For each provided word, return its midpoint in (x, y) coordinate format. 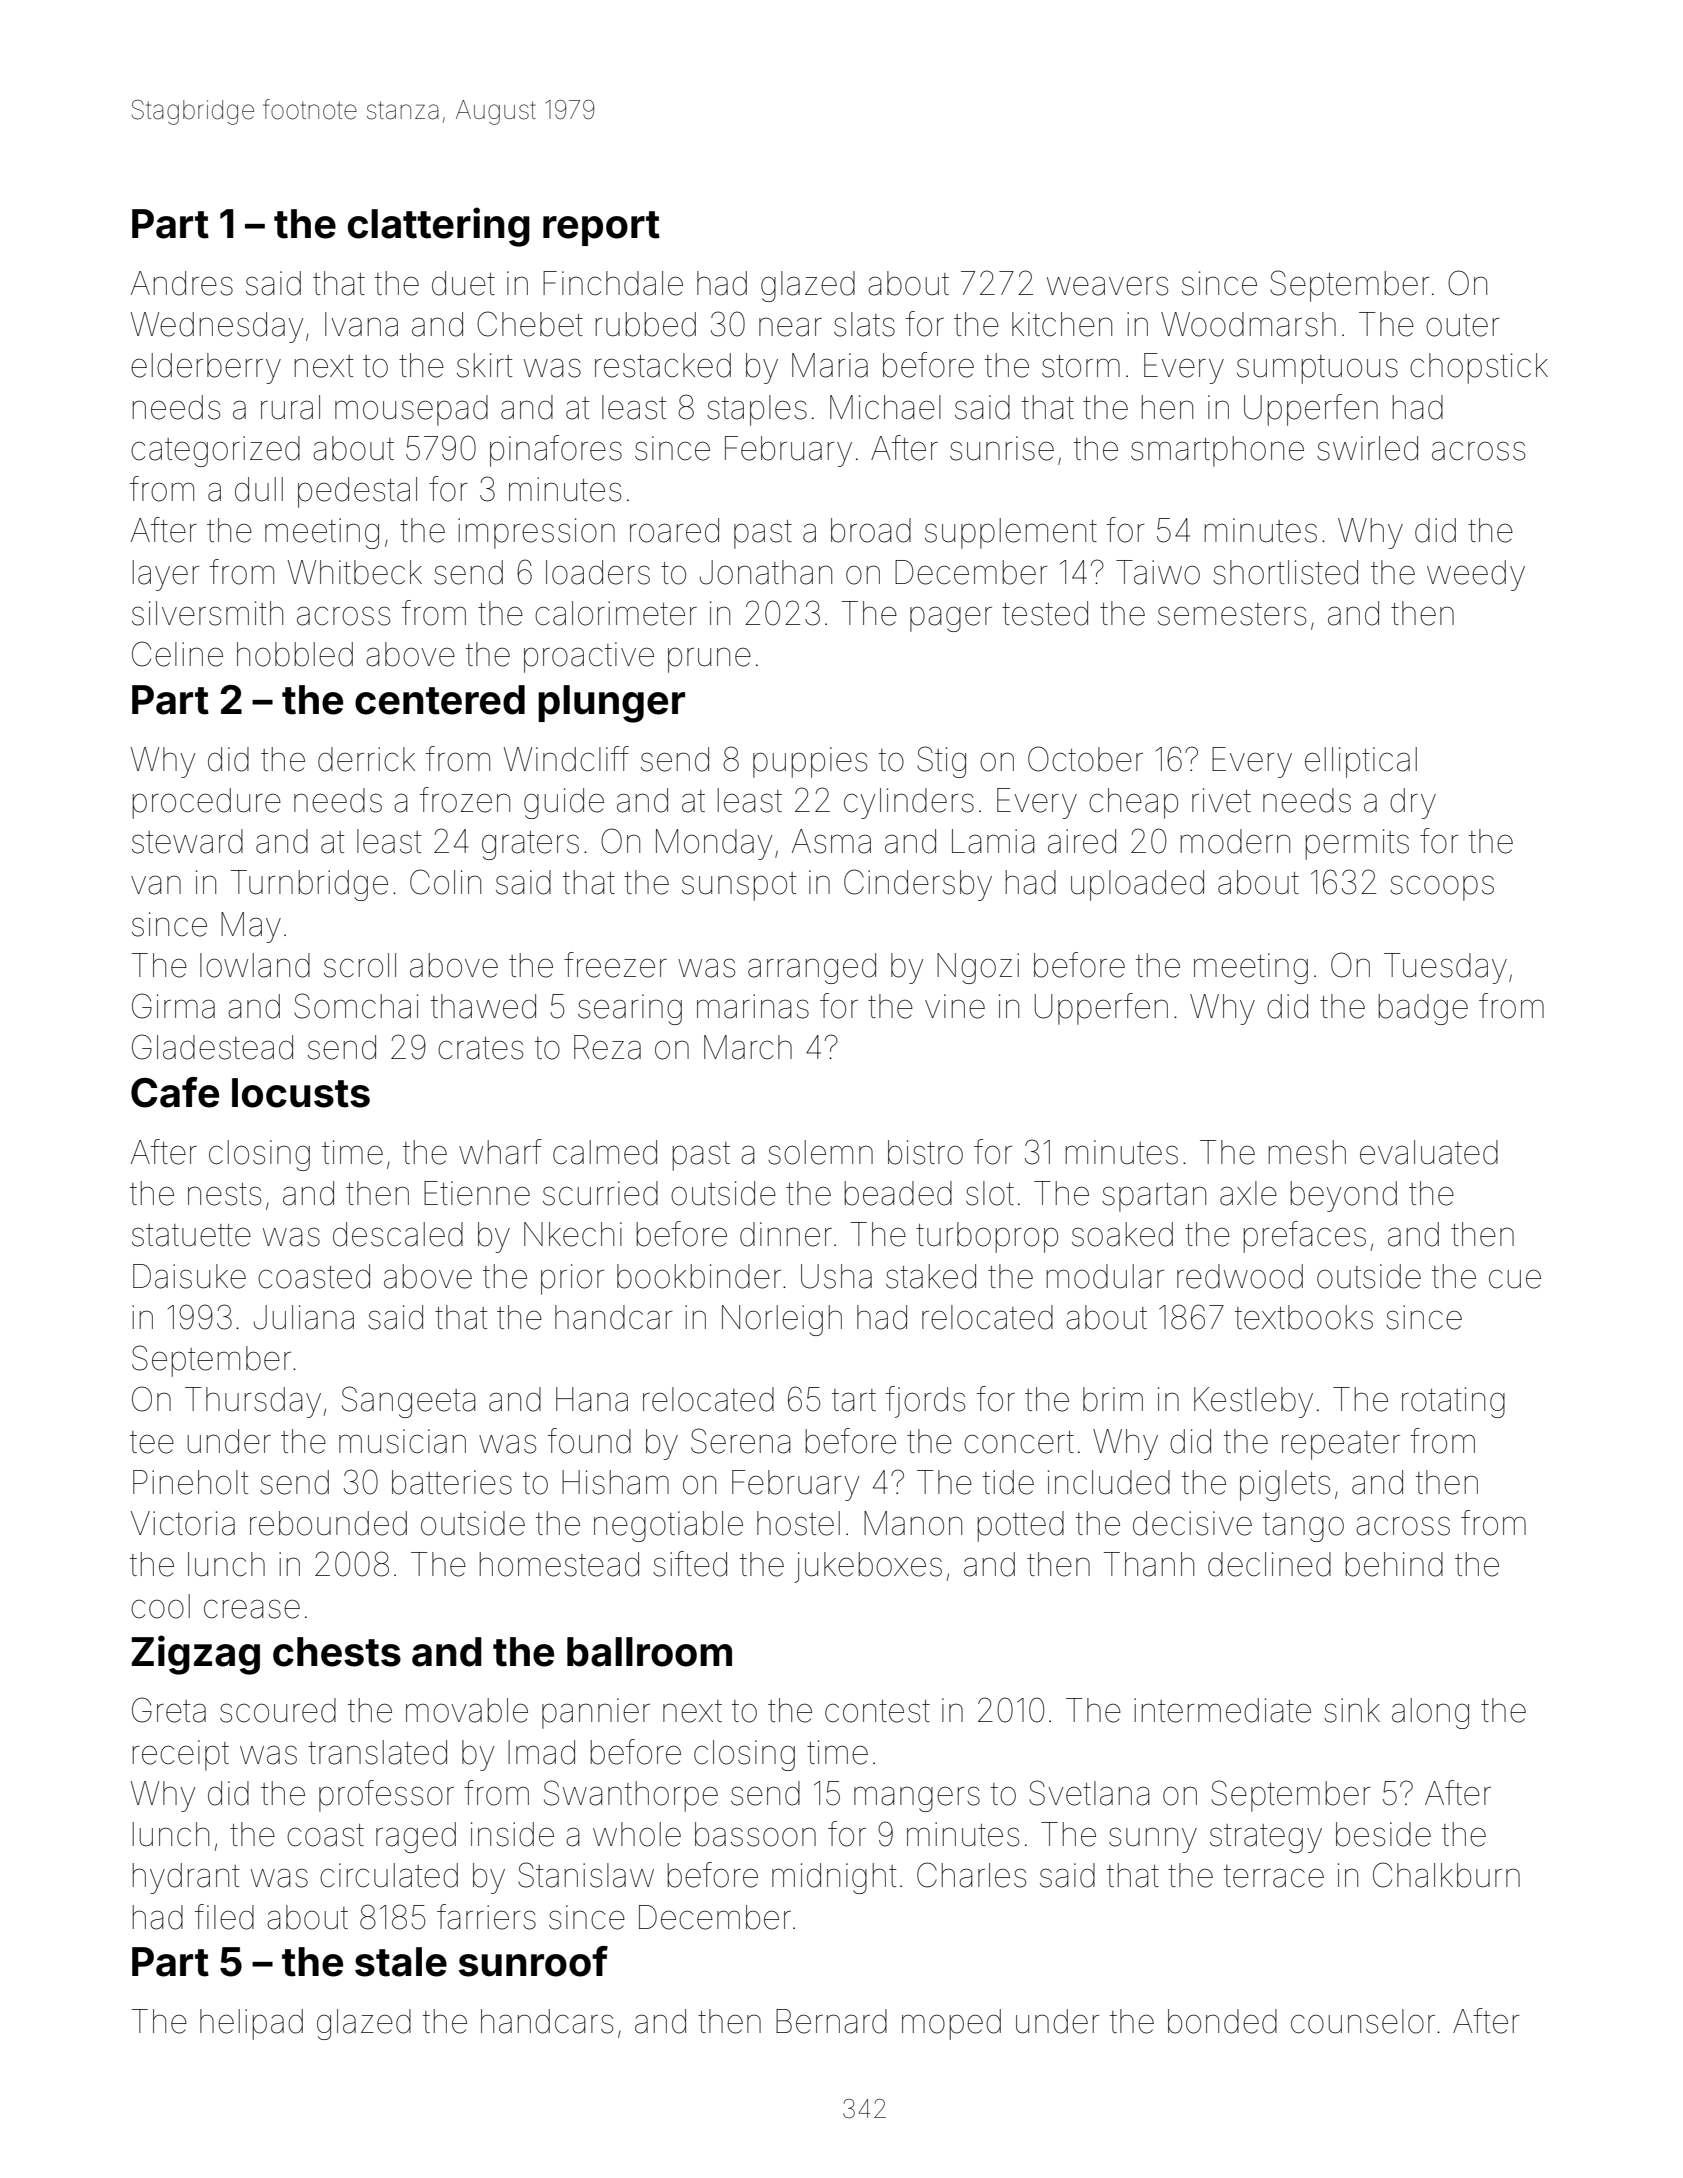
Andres (182, 283)
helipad (251, 2024)
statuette (191, 1235)
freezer (615, 965)
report (601, 228)
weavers (1107, 286)
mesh (1307, 1152)
